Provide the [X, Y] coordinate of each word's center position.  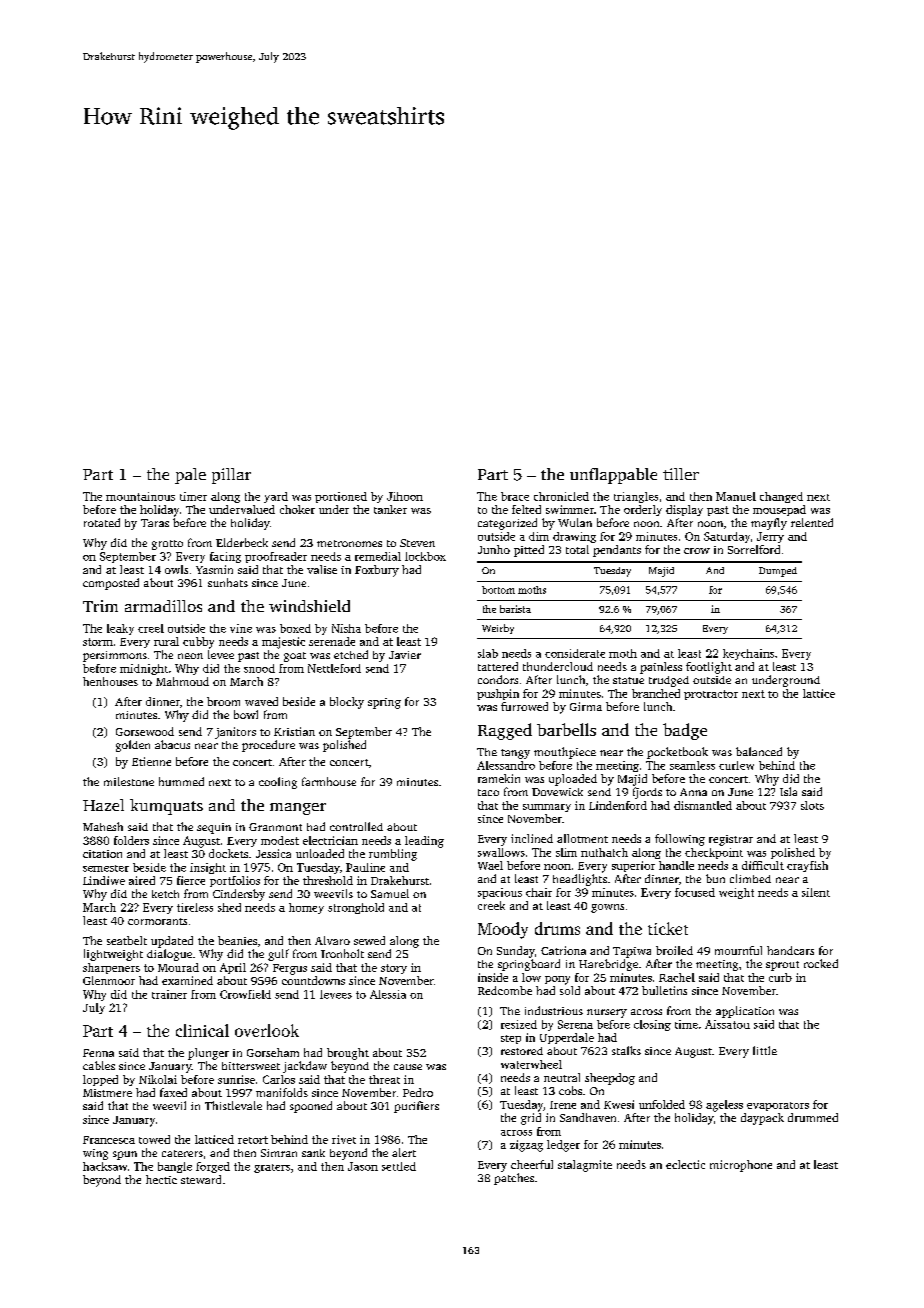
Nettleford [334, 668]
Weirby [498, 629]
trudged [669, 681]
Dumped [778, 572]
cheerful [532, 1164]
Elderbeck [242, 542]
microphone [741, 1166]
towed [154, 1139]
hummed [181, 781]
